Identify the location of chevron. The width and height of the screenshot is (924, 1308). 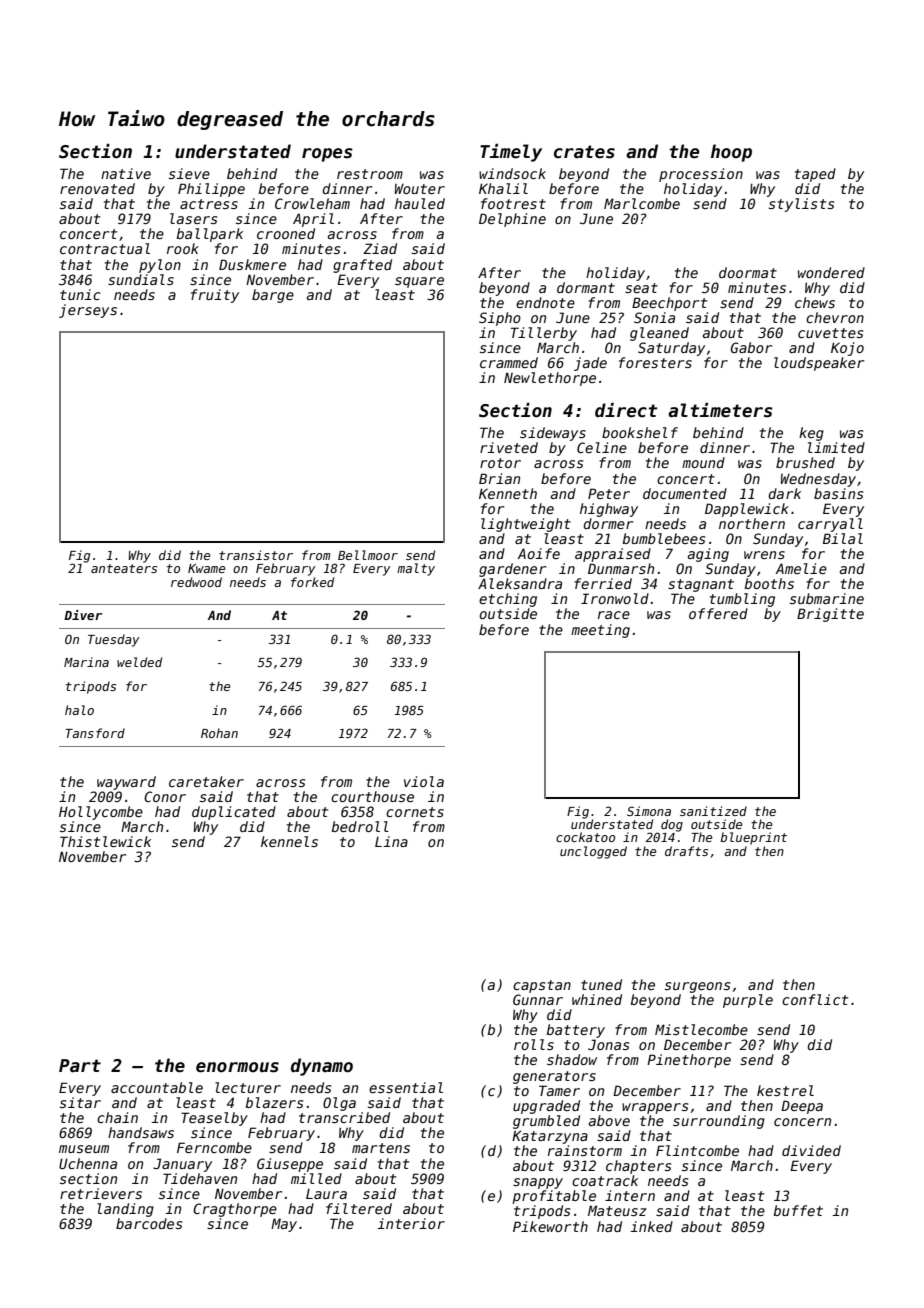
(835, 317).
